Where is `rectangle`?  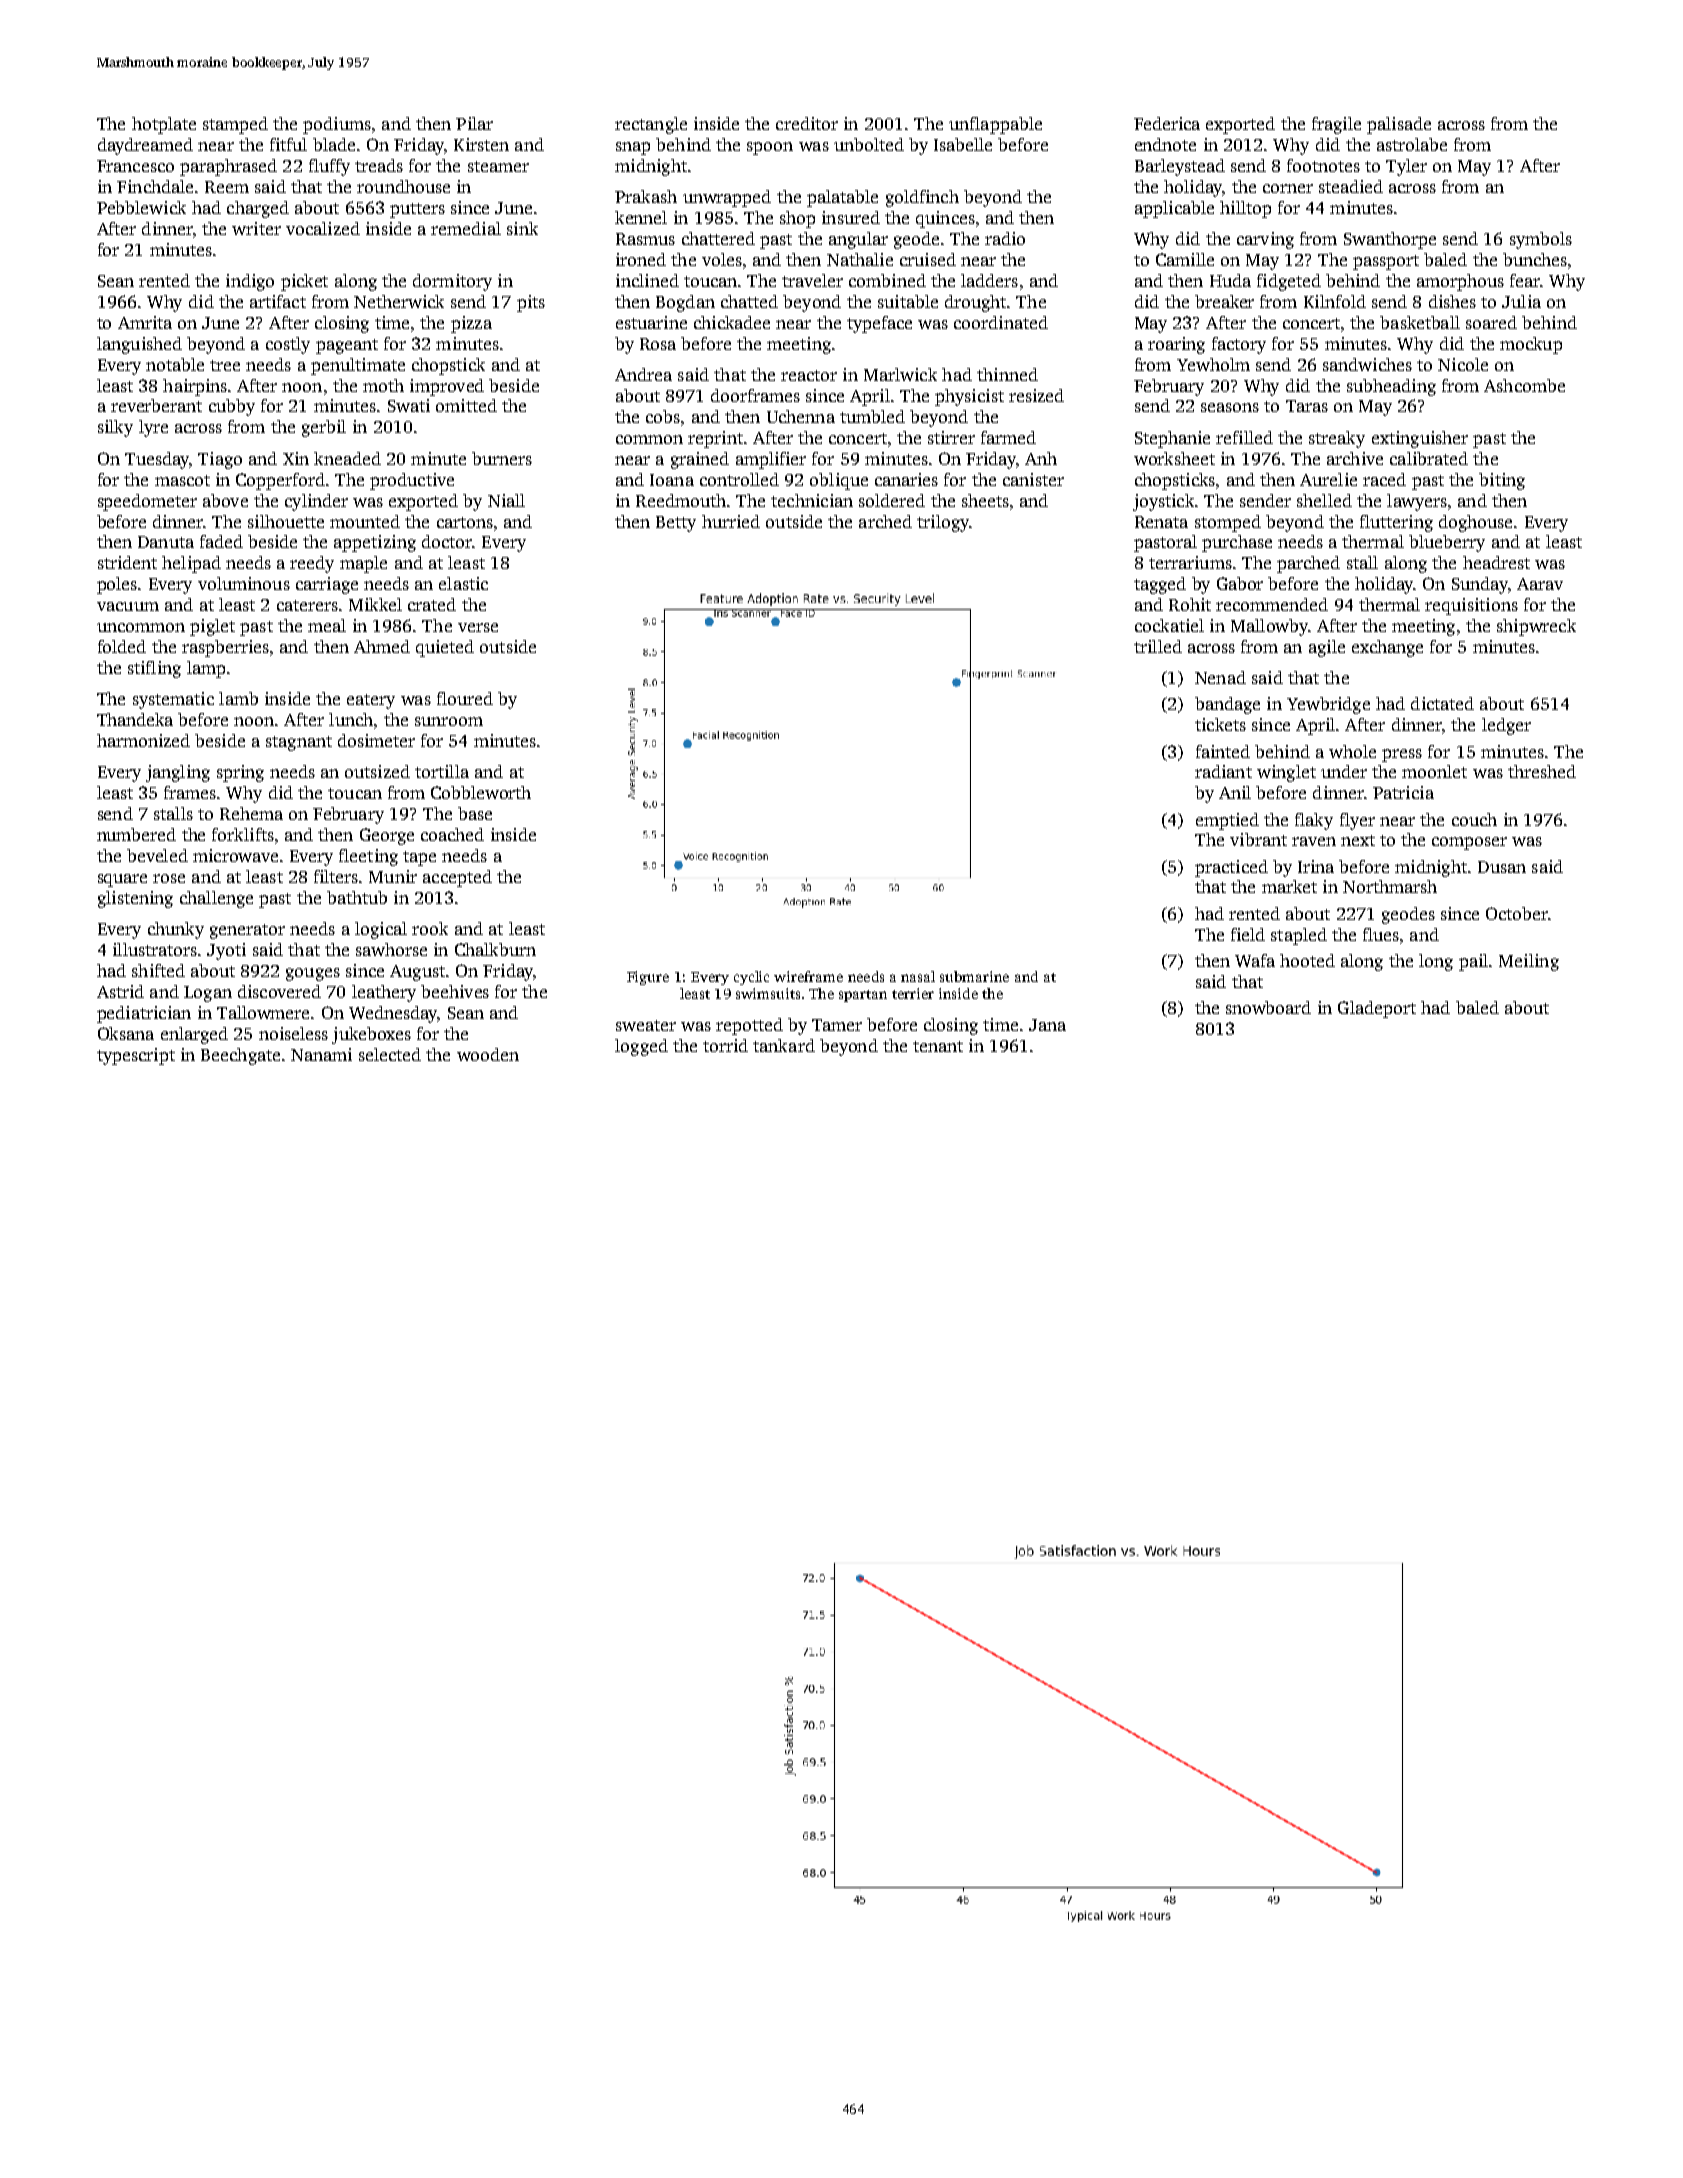
rectangle is located at coordinates (651, 125).
